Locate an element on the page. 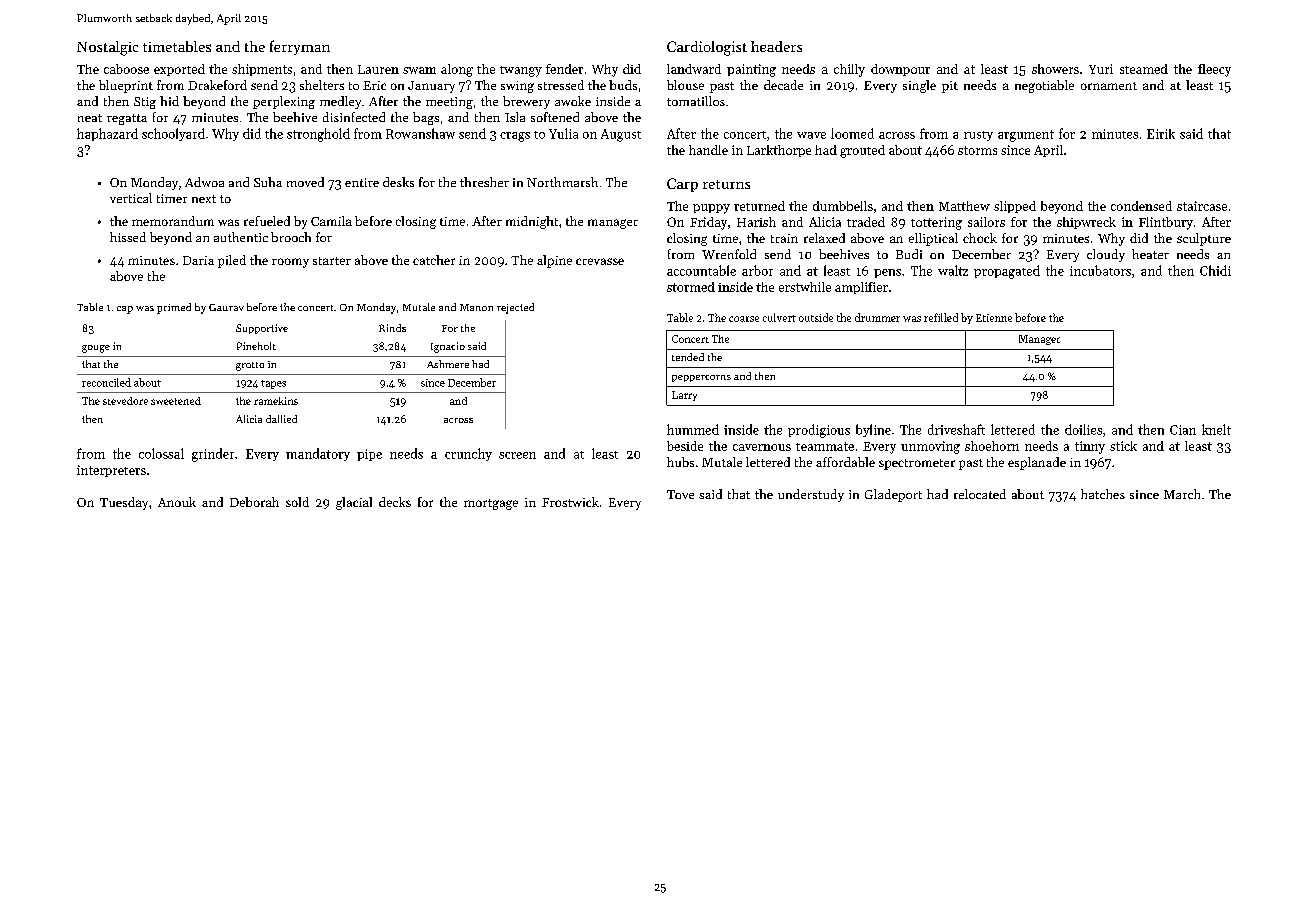 The width and height of the page is (1308, 924). slipped is located at coordinates (1015, 207).
